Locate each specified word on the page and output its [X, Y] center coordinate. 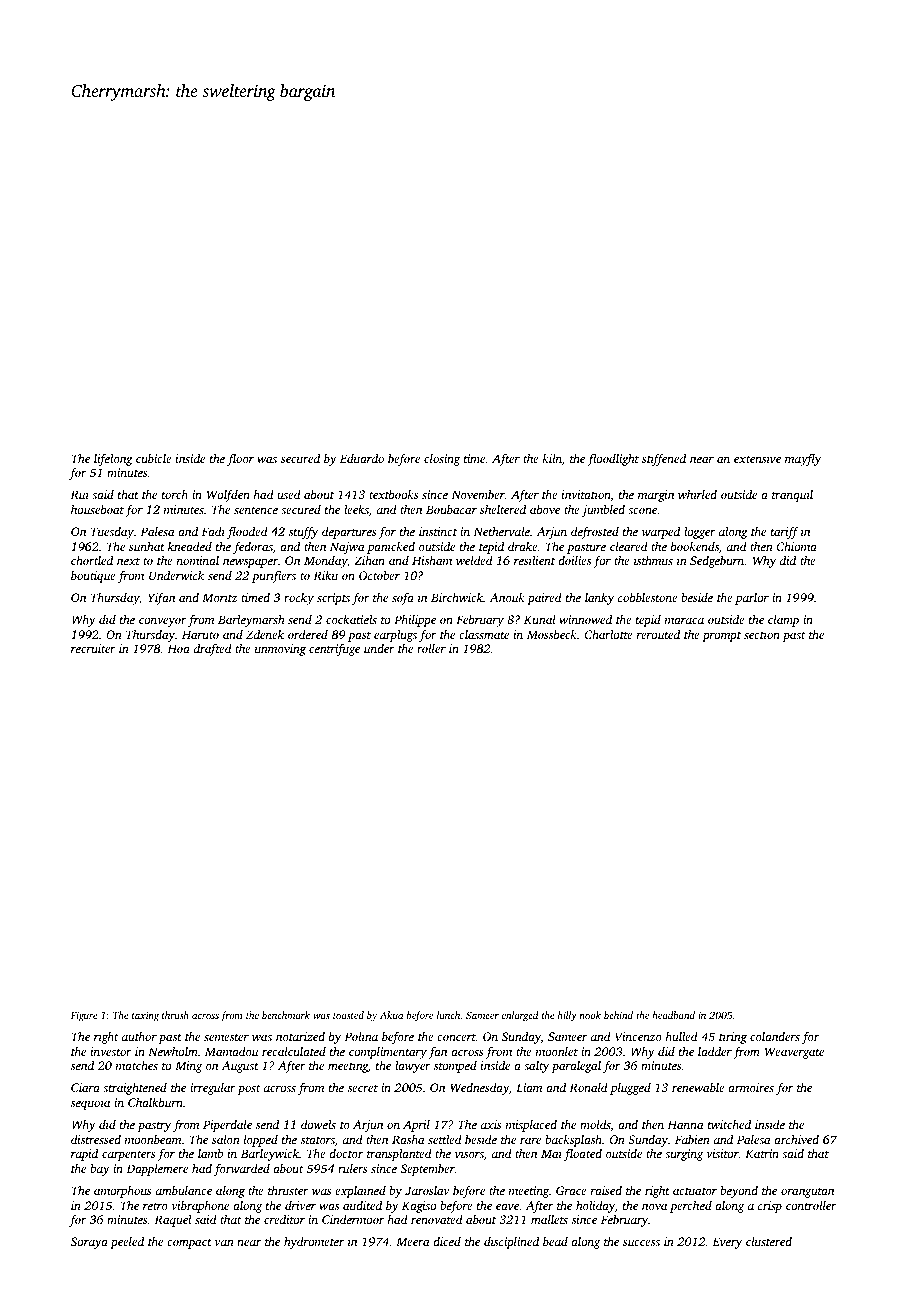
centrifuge [334, 650]
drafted [213, 649]
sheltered [503, 509]
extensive [757, 458]
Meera [413, 1241]
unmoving [280, 650]
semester [226, 1037]
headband [673, 1015]
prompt [721, 637]
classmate [484, 634]
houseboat [97, 509]
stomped [455, 1067]
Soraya [89, 1243]
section [762, 634]
